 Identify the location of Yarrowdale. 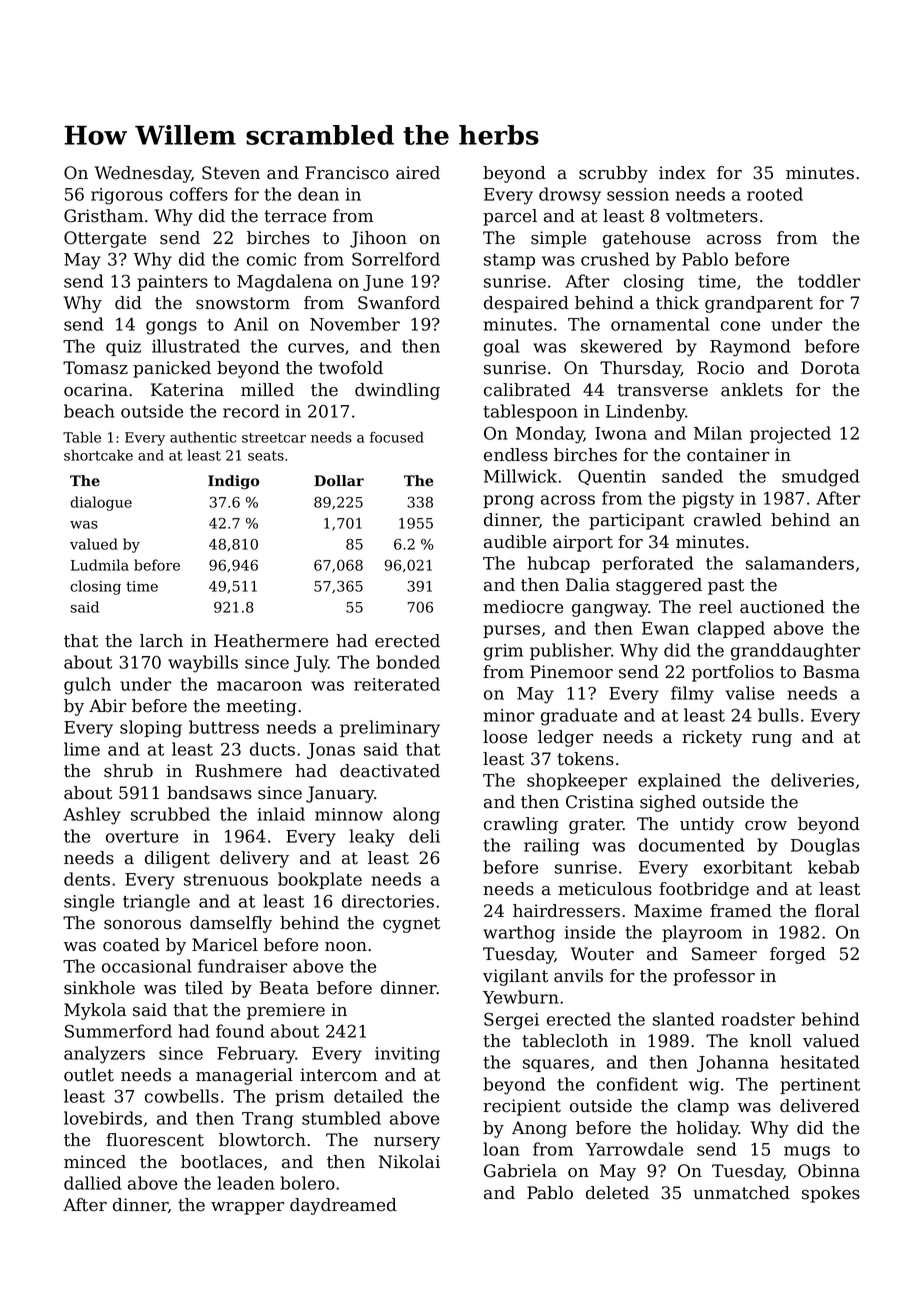
(634, 1149).
